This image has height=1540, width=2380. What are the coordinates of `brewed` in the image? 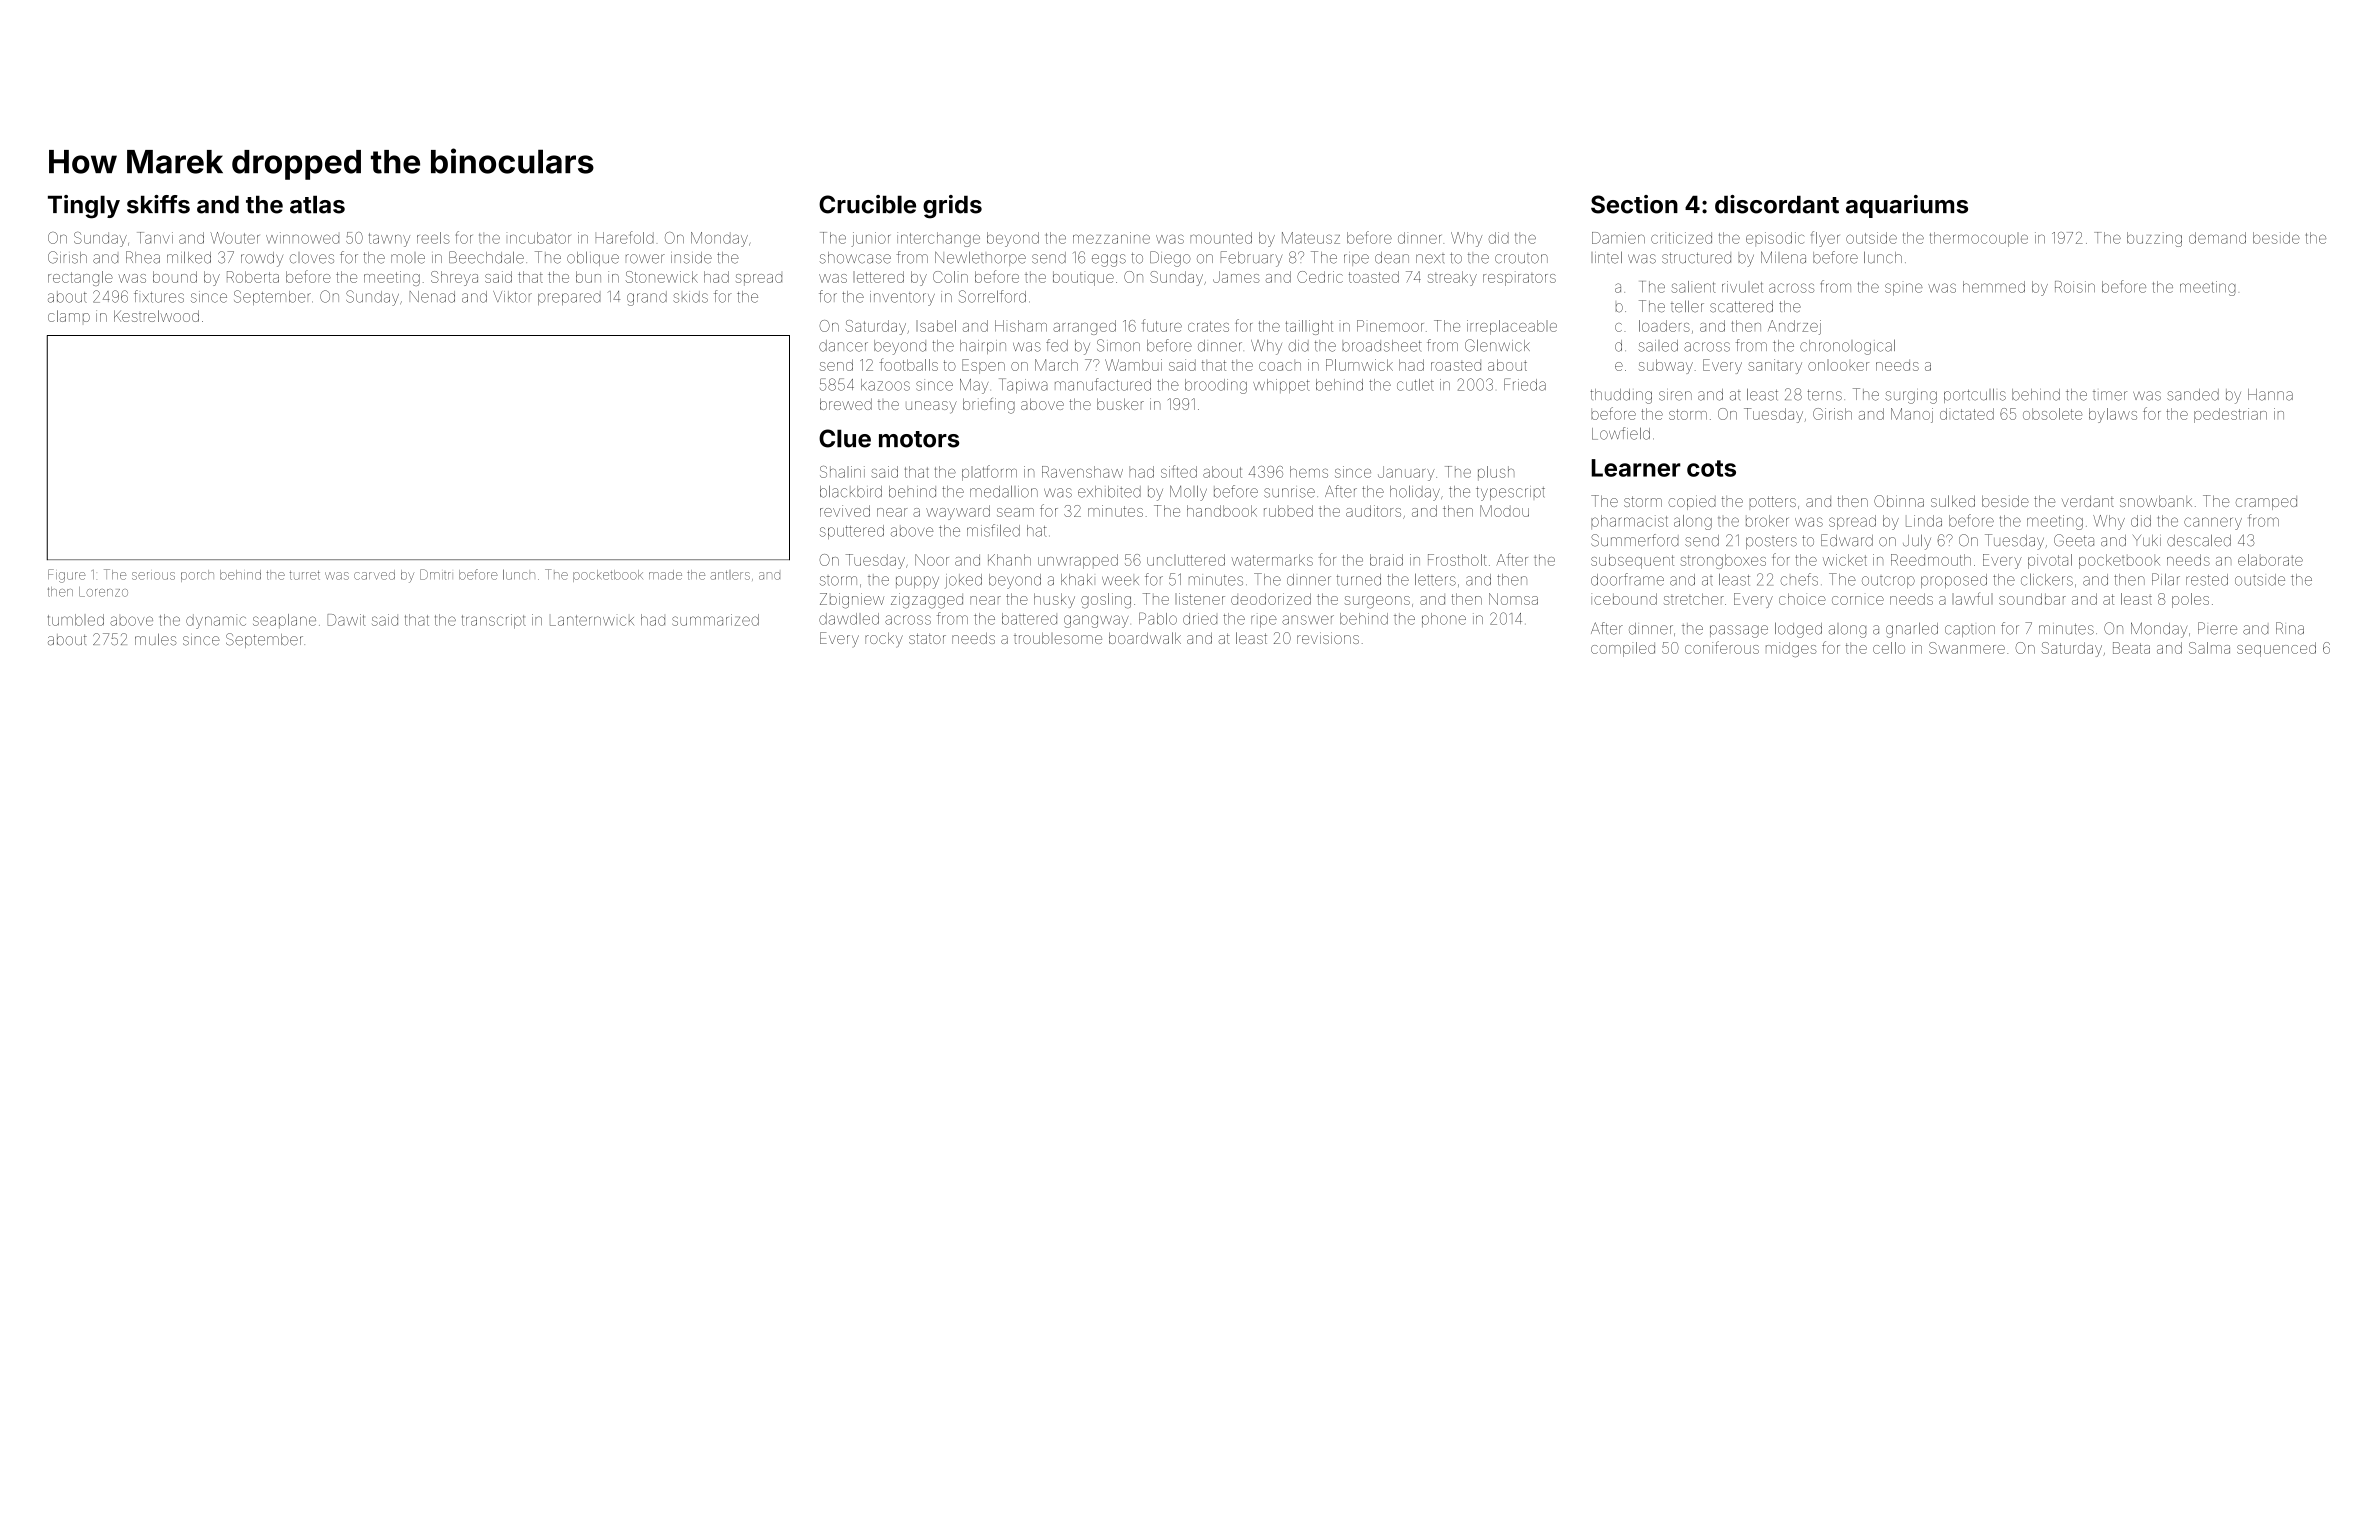 It's located at (846, 404).
